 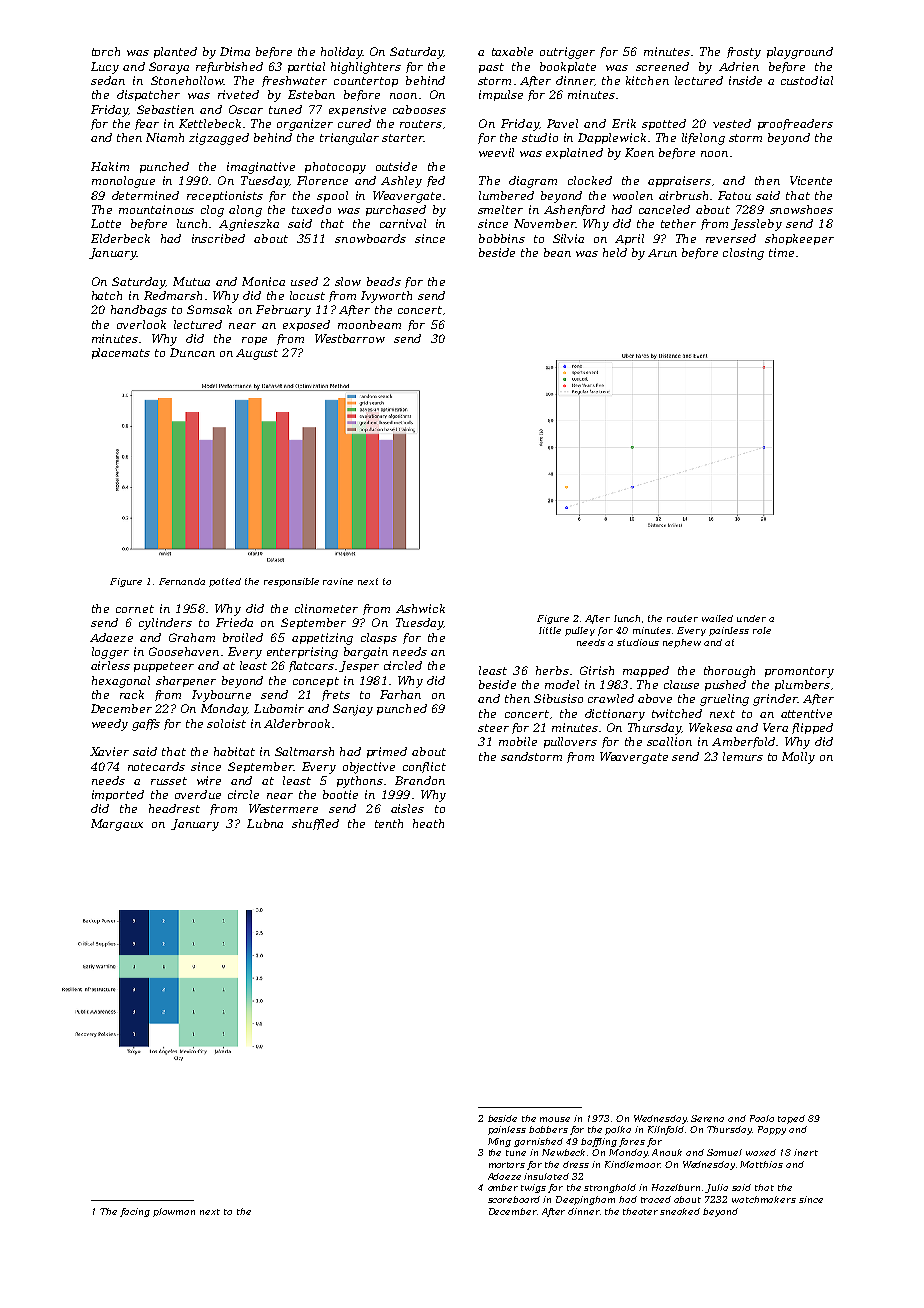 I want to click on mouse, so click(x=555, y=1119).
